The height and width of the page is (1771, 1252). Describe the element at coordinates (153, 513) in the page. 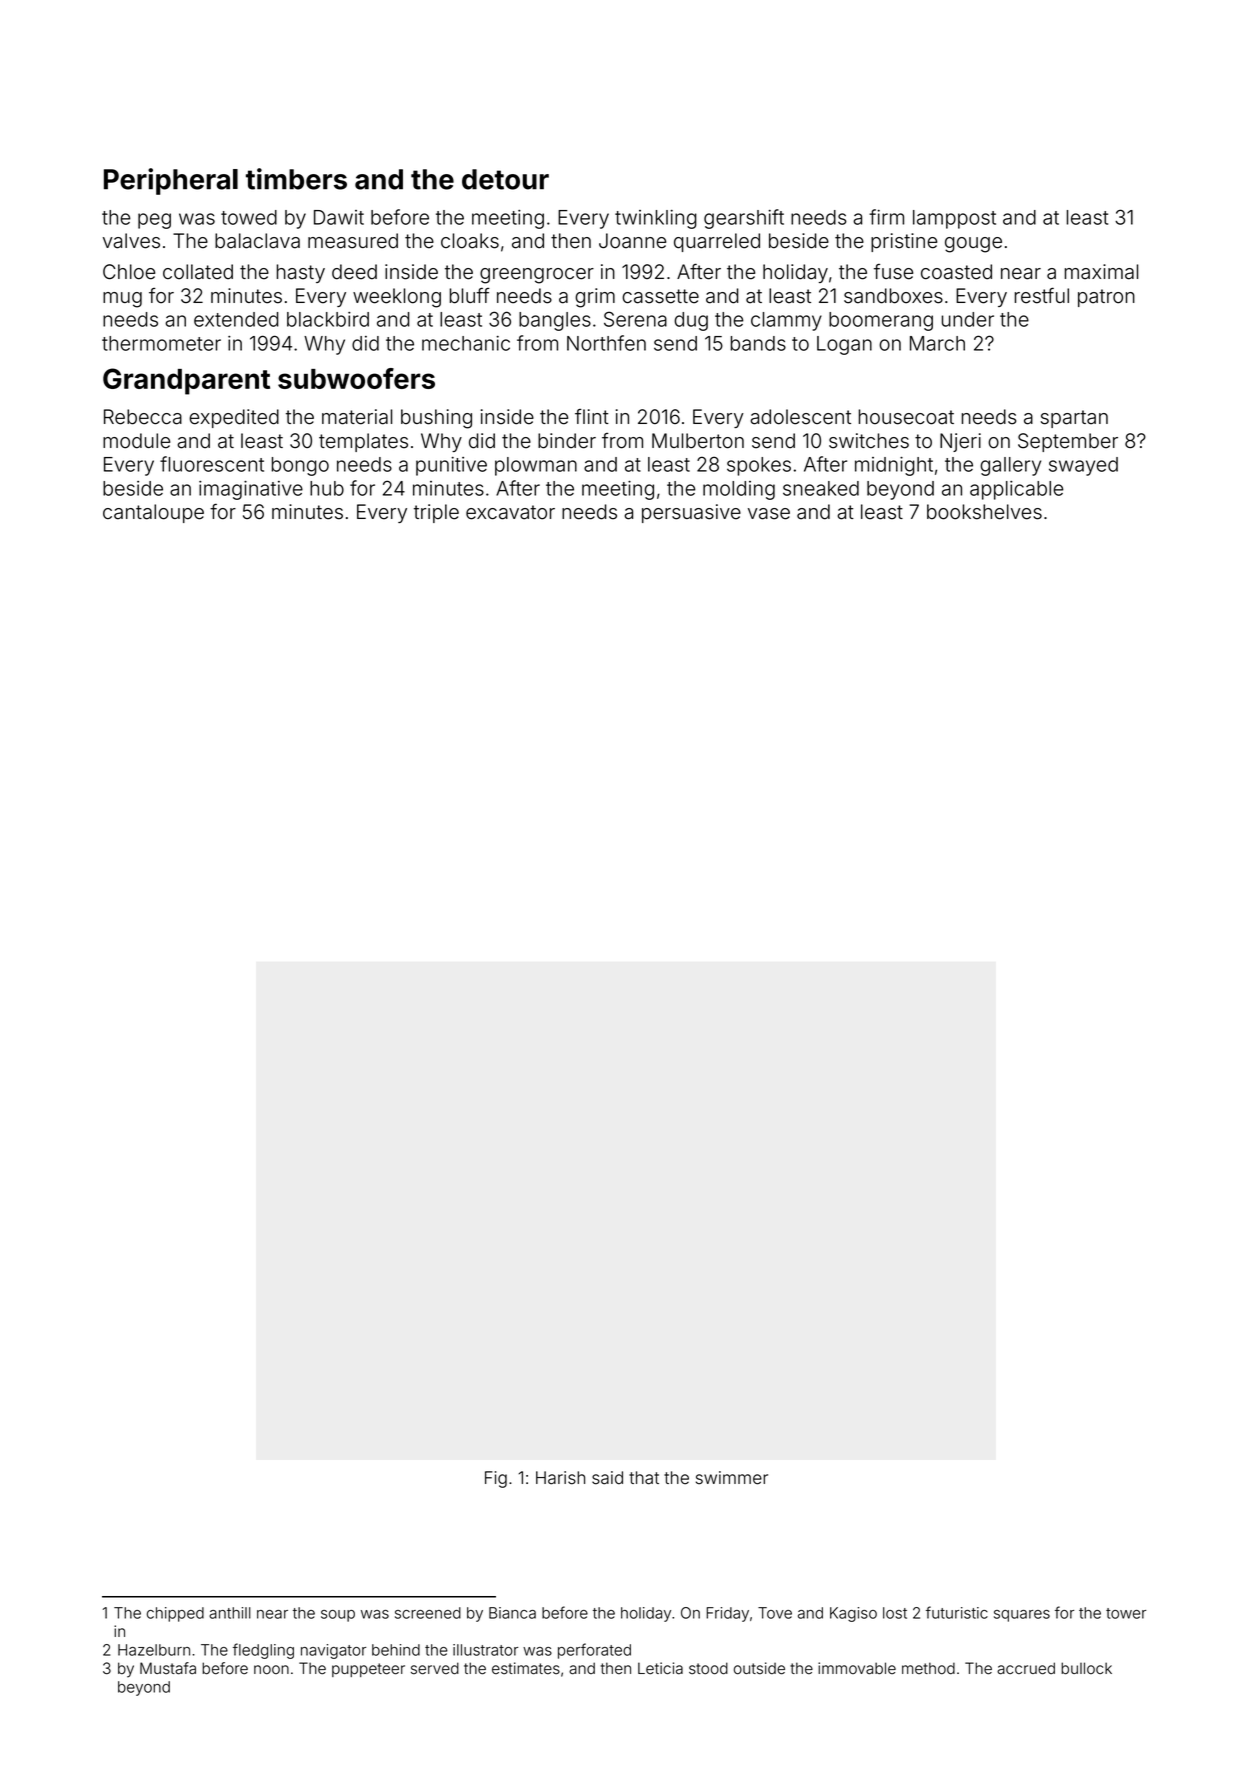

I see `cantaloupe` at that location.
